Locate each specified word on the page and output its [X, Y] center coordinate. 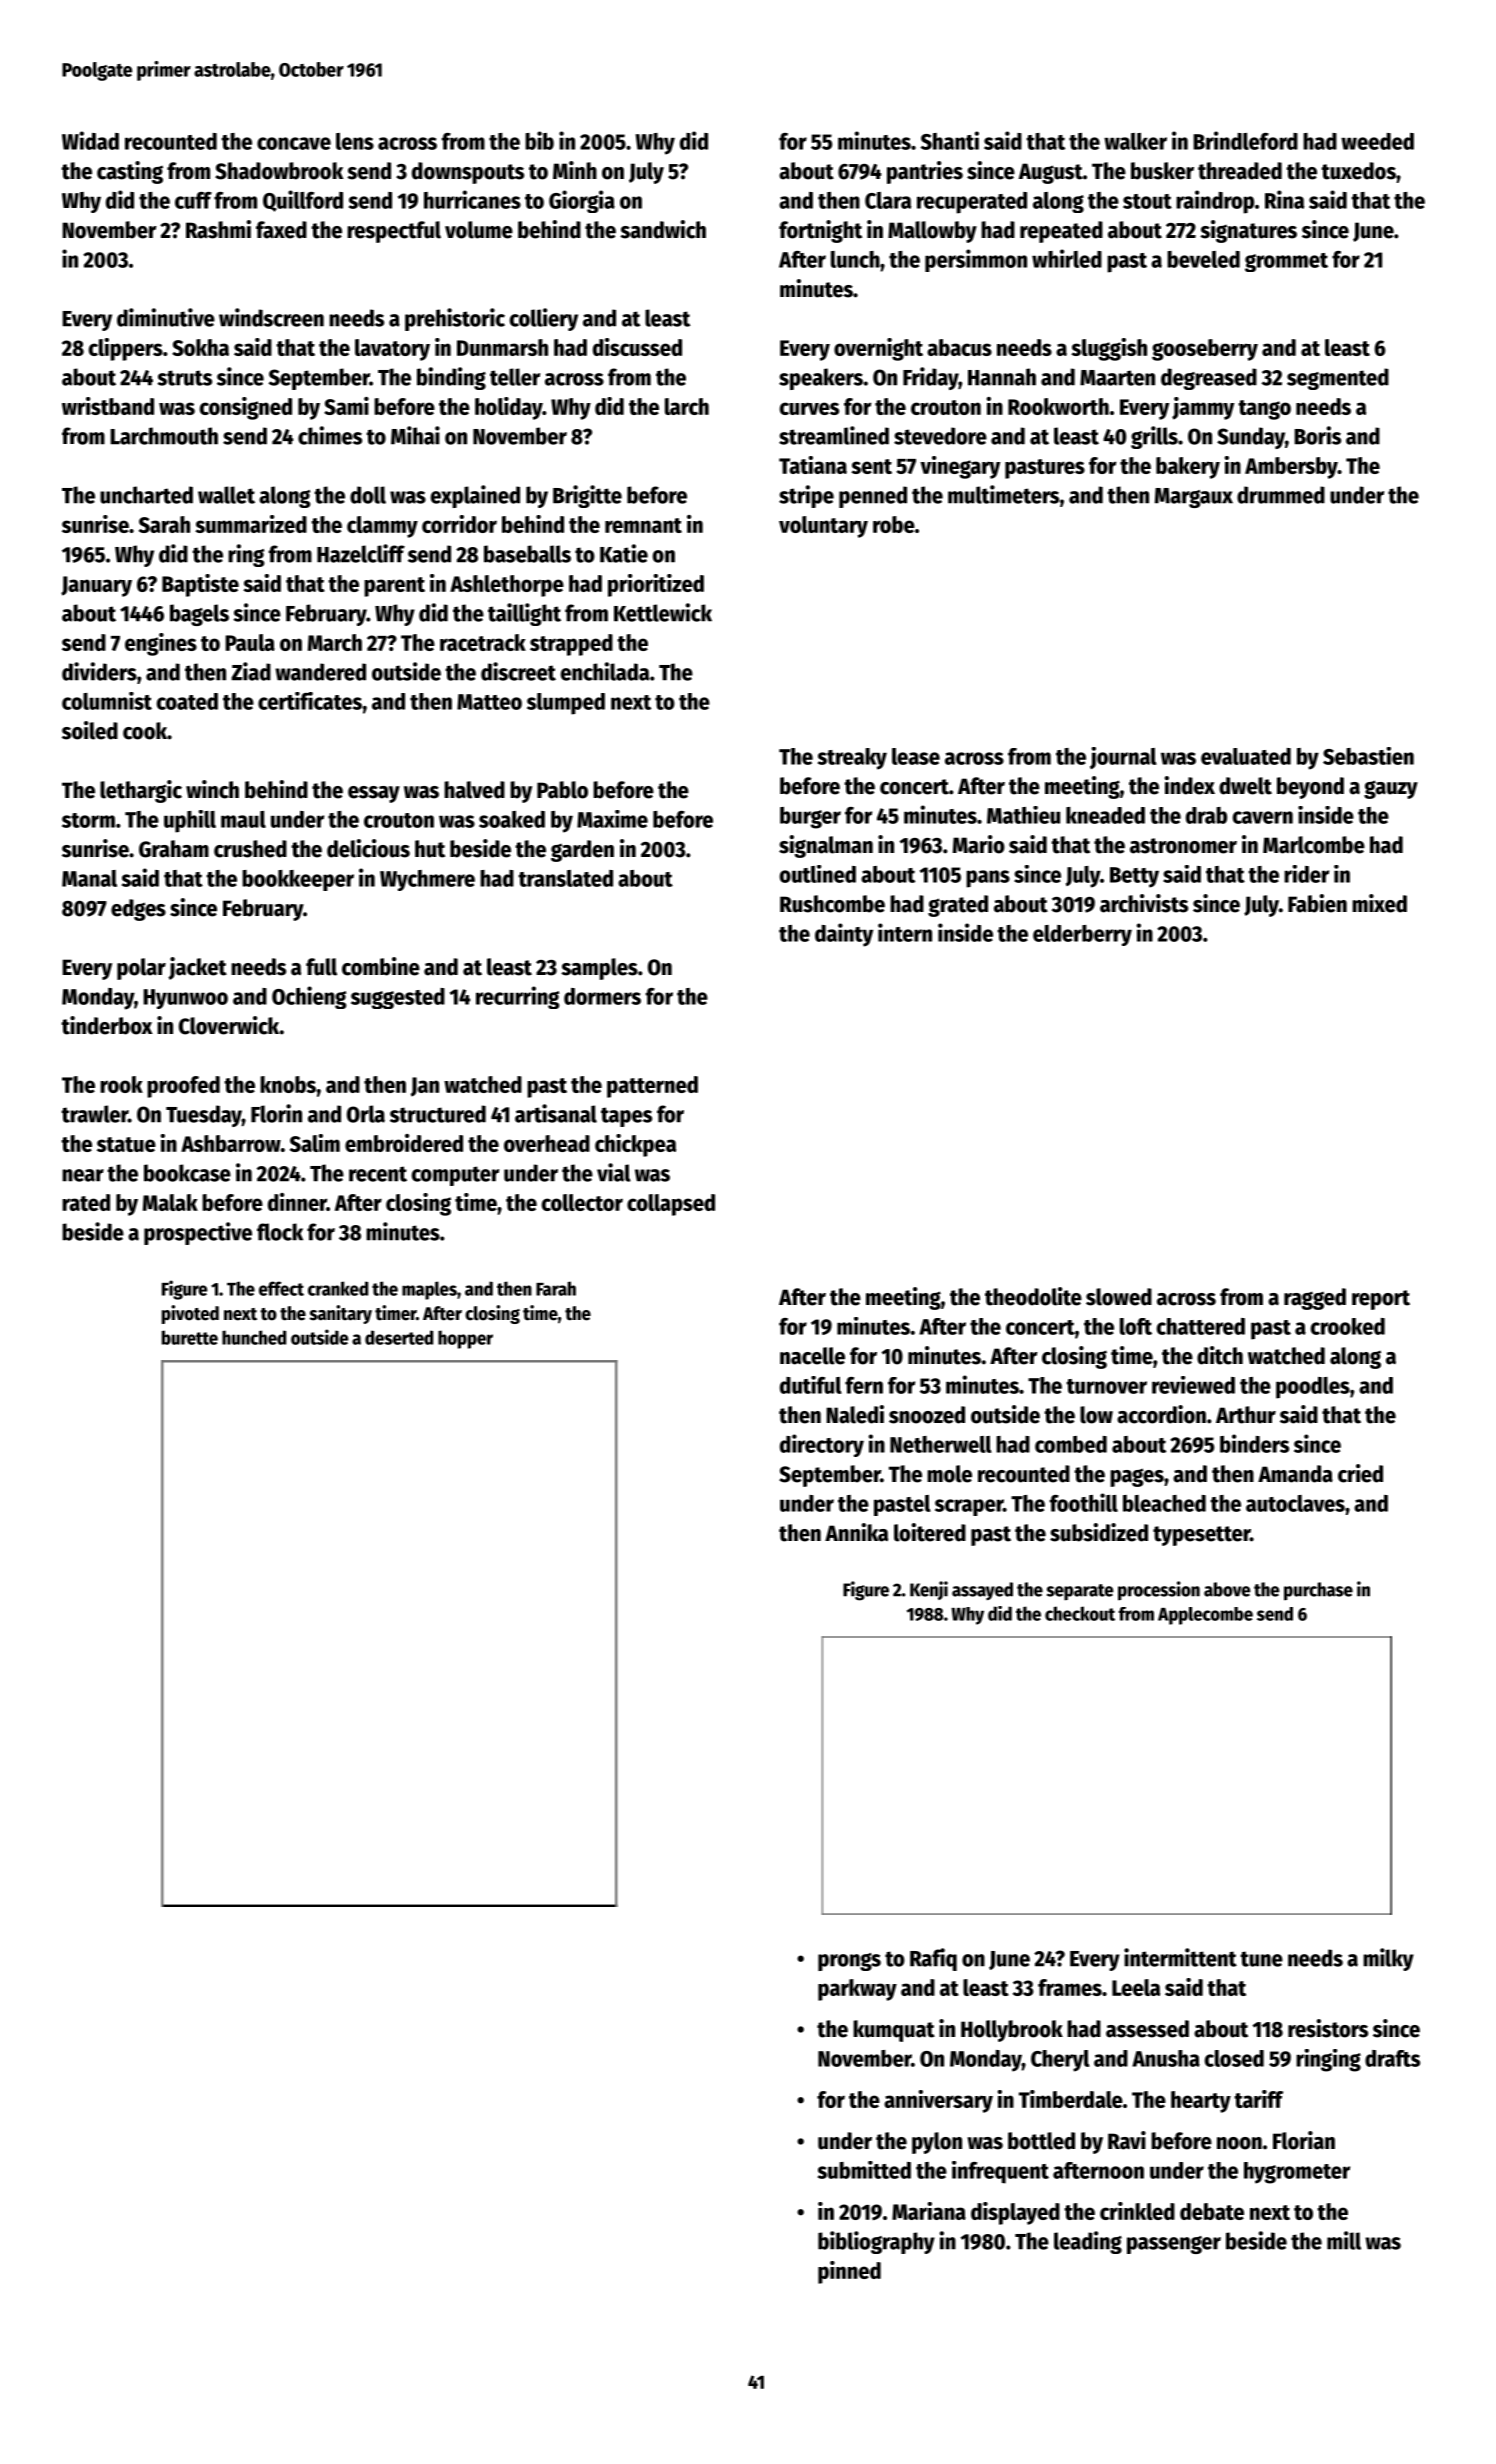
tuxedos [1358, 171]
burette [190, 1337]
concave [294, 143]
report [1381, 1300]
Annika [856, 1532]
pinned [849, 2272]
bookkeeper [298, 880]
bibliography [876, 2242]
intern [905, 932]
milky [1388, 1959]
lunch [855, 259]
